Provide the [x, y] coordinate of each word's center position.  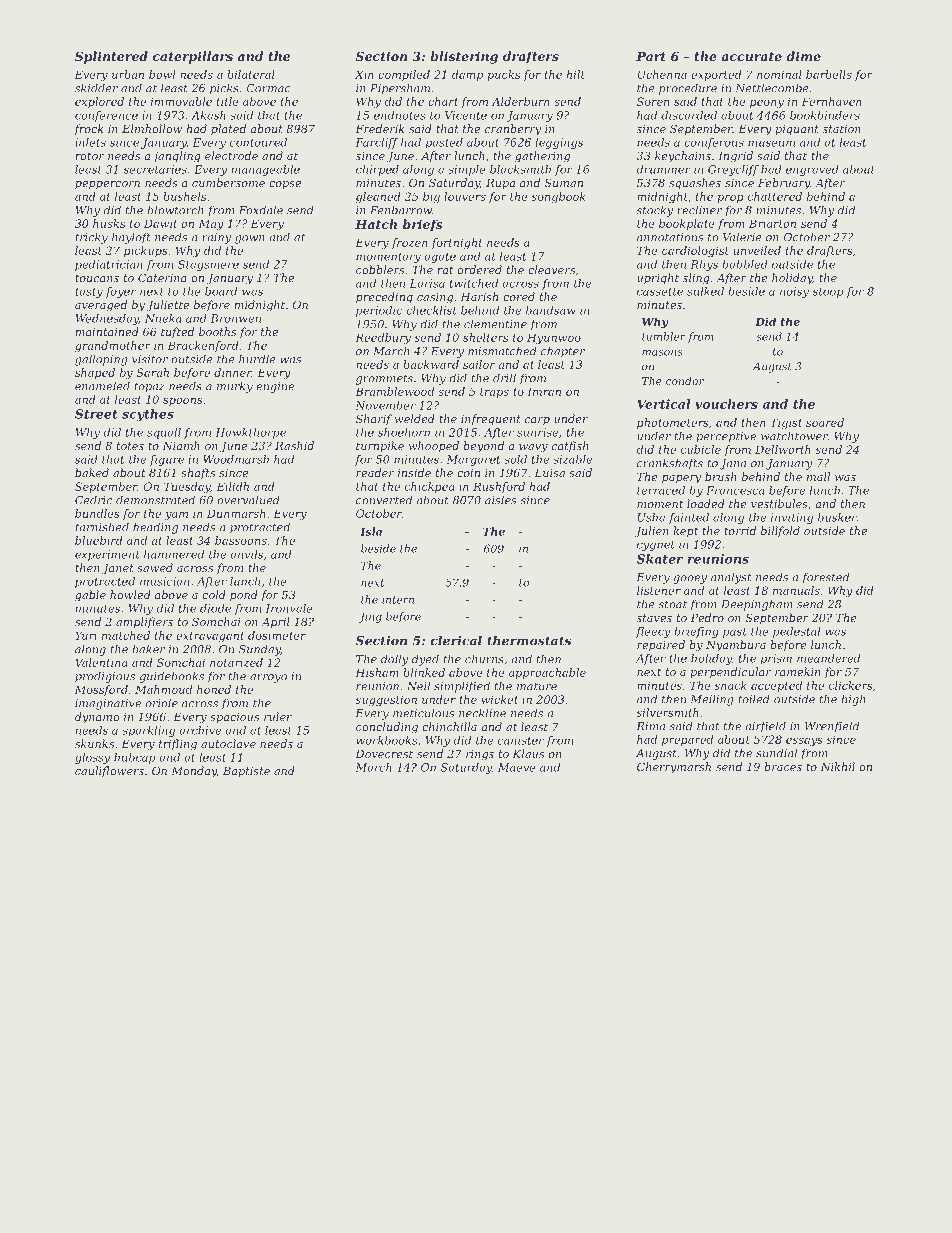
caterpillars [193, 57]
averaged [101, 306]
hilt [575, 74]
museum [771, 143]
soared [825, 422]
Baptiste [246, 772]
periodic [379, 311]
